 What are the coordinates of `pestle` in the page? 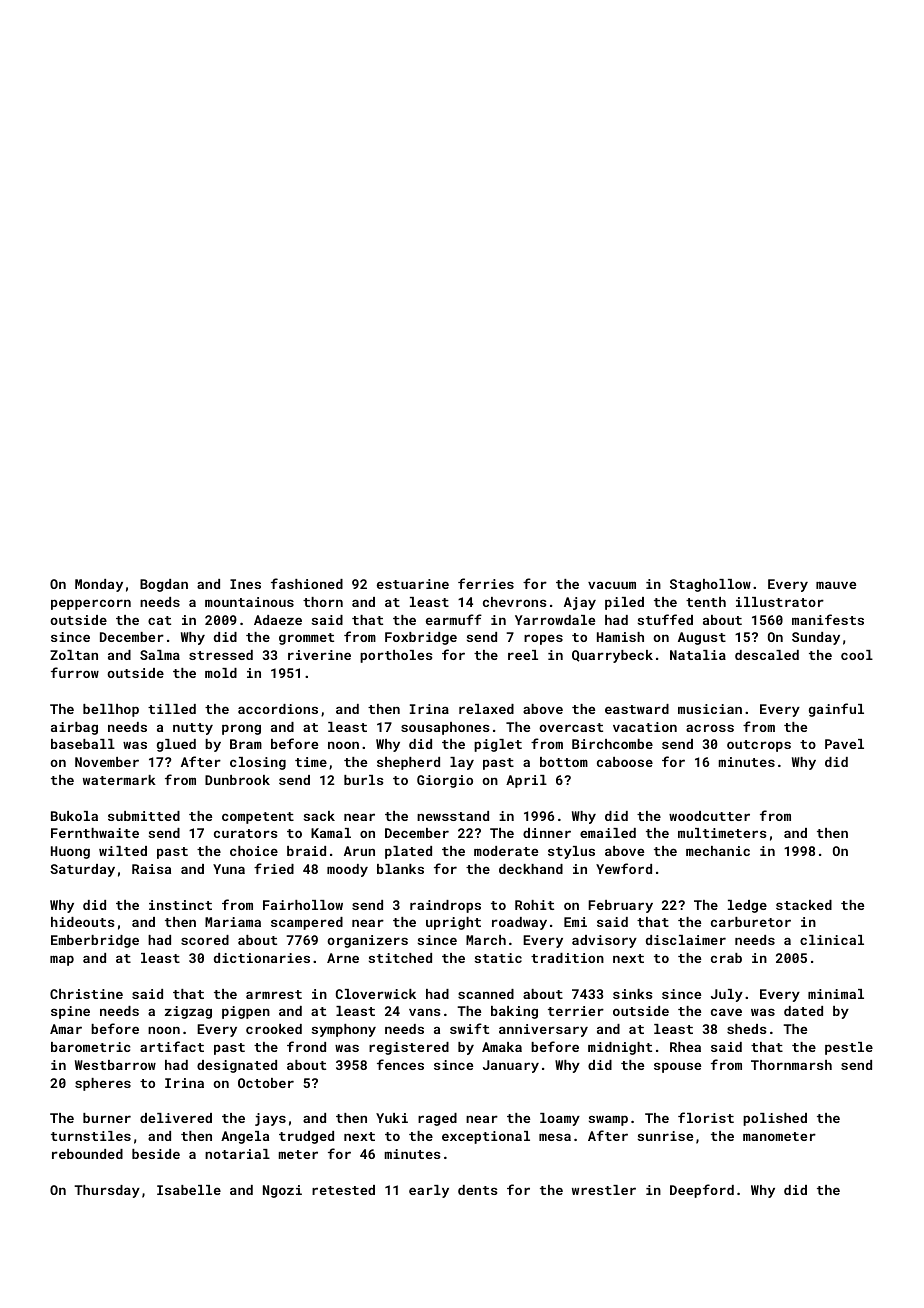 It's located at (849, 1048).
